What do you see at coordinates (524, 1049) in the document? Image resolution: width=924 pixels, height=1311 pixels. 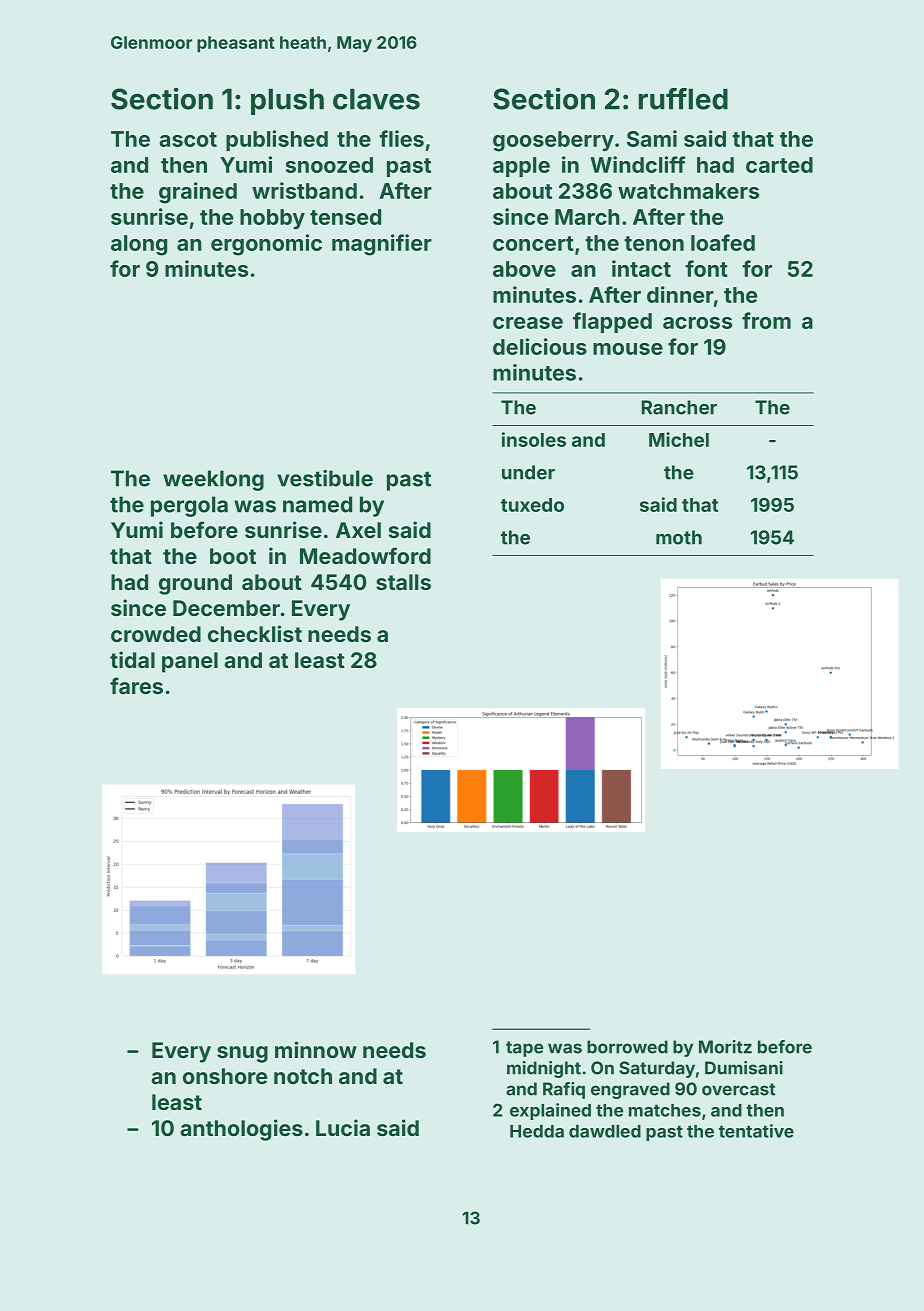 I see `tape` at bounding box center [524, 1049].
